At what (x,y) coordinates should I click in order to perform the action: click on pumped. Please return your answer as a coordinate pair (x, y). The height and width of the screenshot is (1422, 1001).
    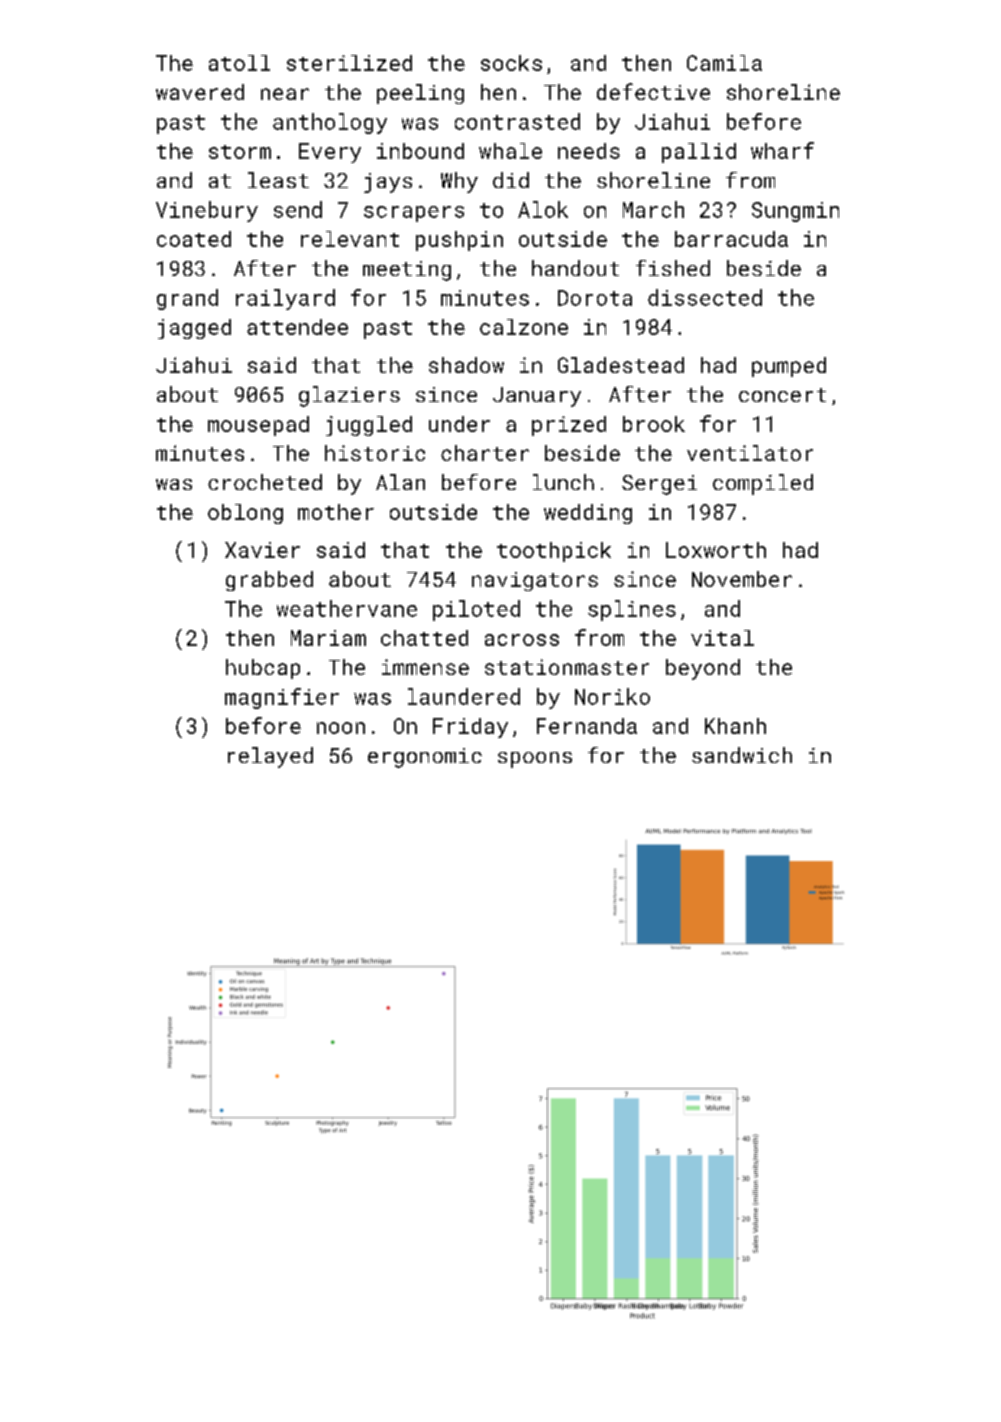
    Looking at the image, I should click on (789, 367).
